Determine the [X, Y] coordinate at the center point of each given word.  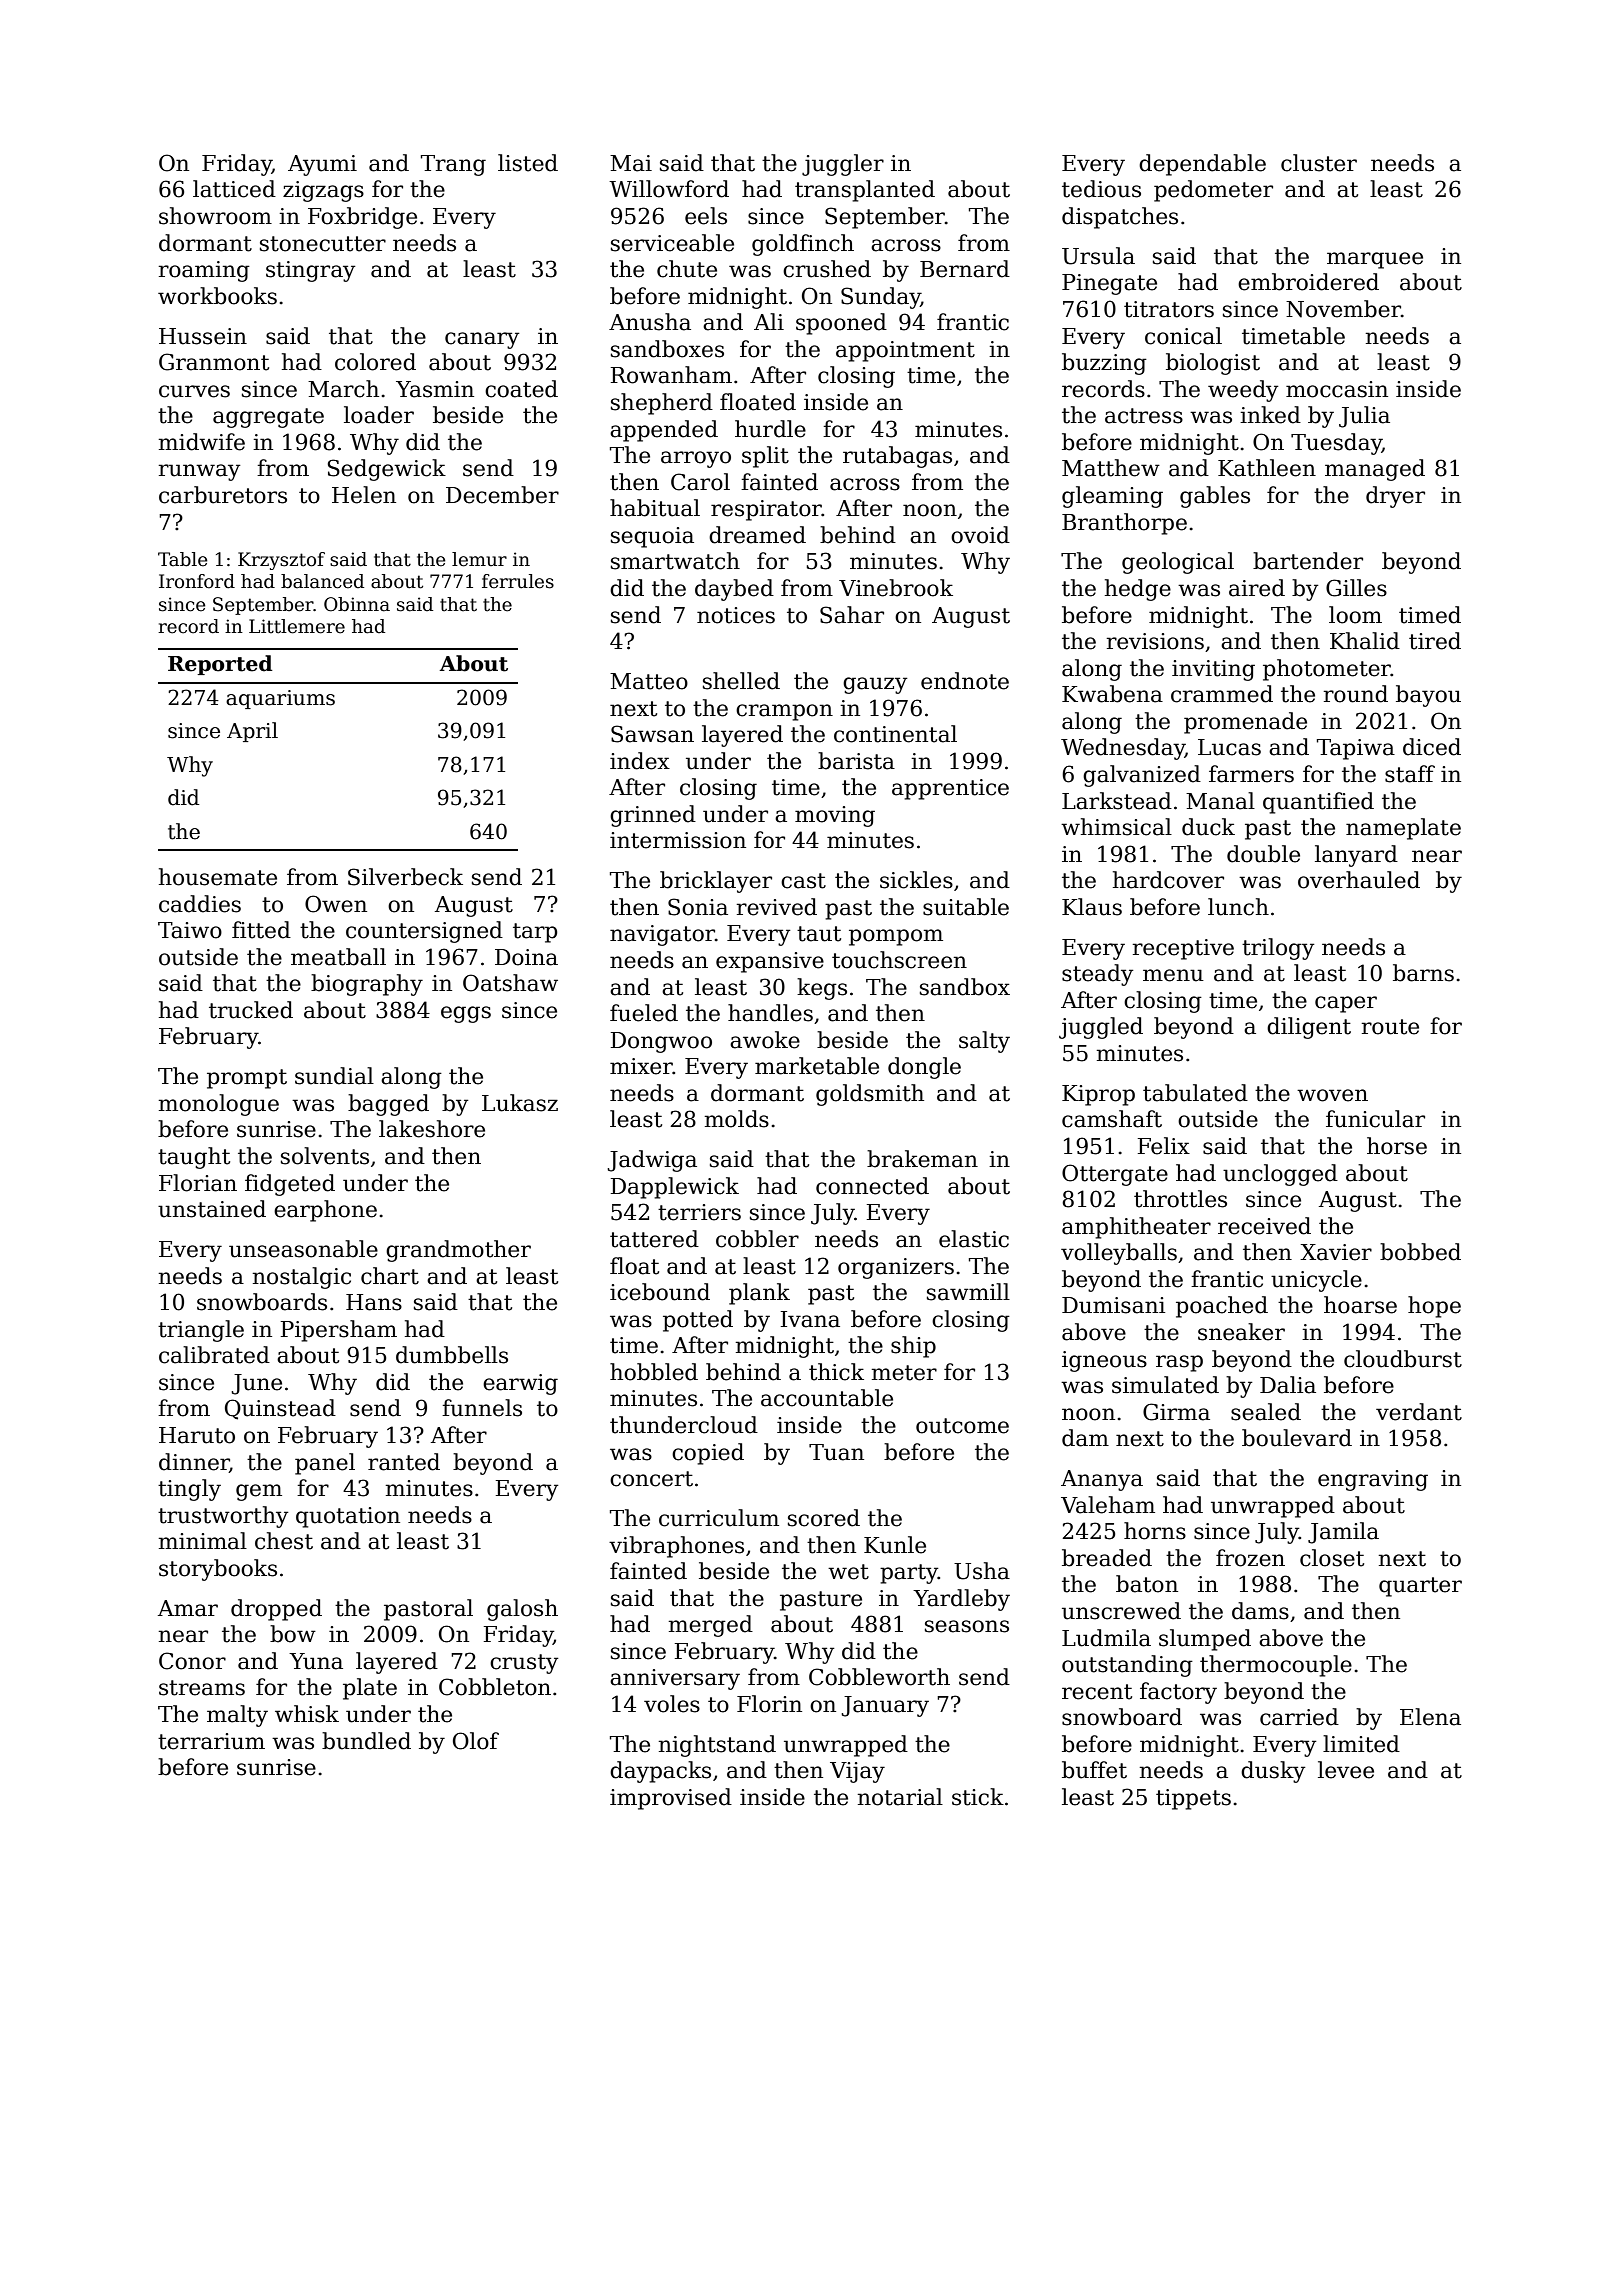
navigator [662, 935]
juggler [843, 165]
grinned [653, 816]
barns [1423, 973]
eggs [466, 1014]
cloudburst [1403, 1359]
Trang [453, 165]
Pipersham [339, 1331]
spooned [841, 324]
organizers [896, 1268]
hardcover [1168, 880]
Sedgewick [387, 470]
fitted [261, 930]
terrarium [211, 1741]
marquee [1375, 260]
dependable [1202, 165]
